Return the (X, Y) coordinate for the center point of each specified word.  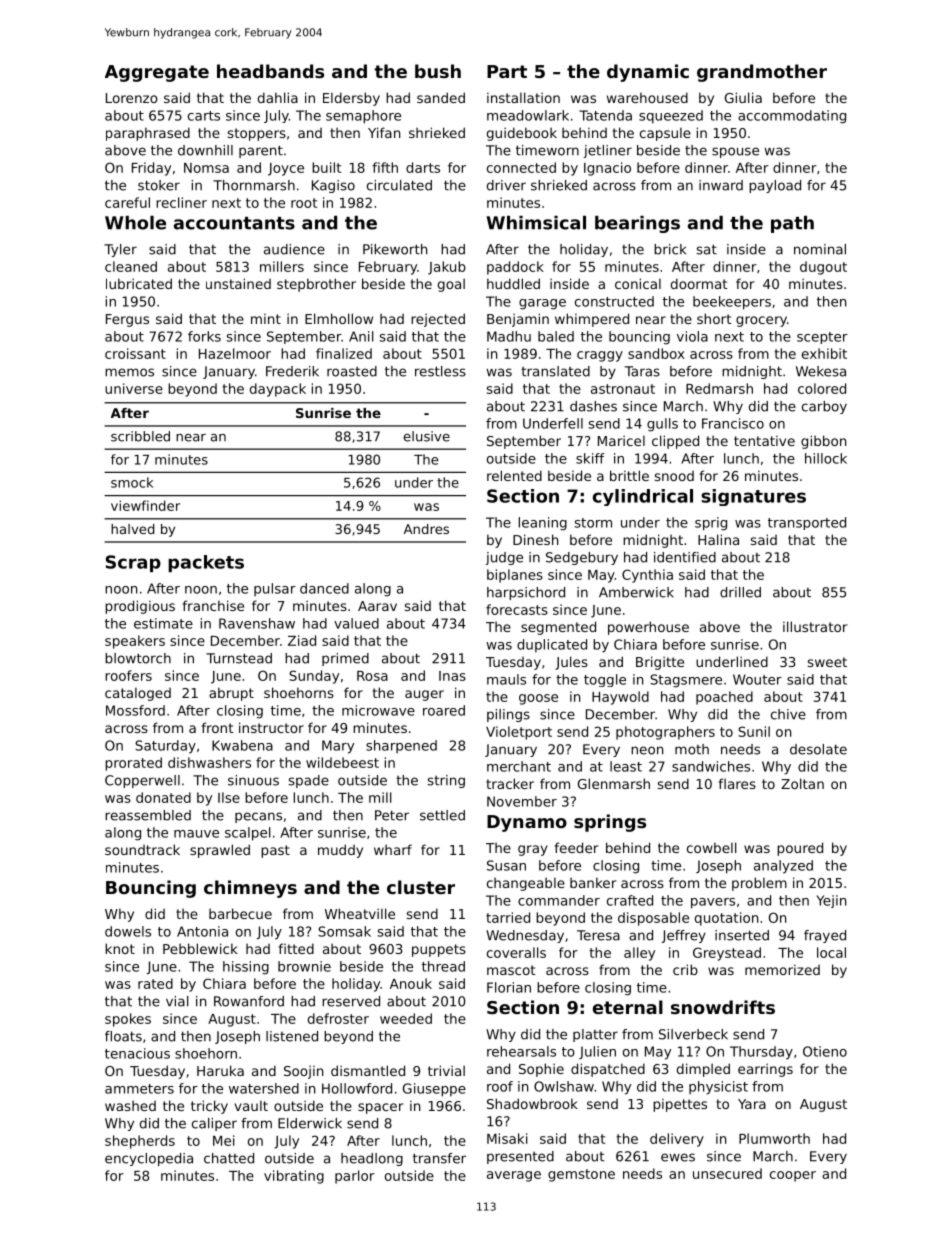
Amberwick (636, 592)
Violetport (519, 733)
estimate (163, 623)
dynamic (648, 73)
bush (438, 71)
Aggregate (157, 73)
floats (123, 1036)
